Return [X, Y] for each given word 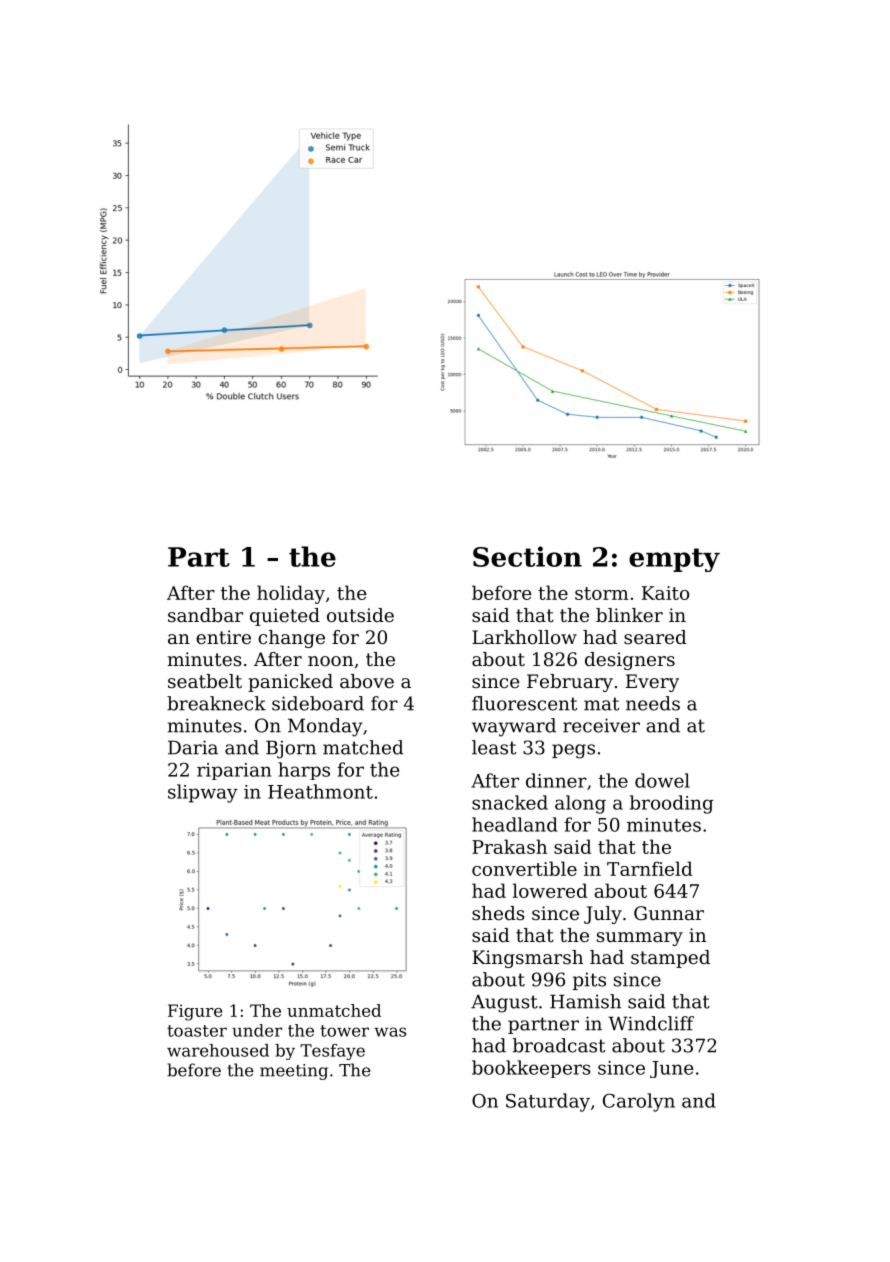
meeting [294, 1072]
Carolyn [639, 1102]
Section [527, 556]
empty [674, 560]
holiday [291, 594]
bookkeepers [531, 1069]
